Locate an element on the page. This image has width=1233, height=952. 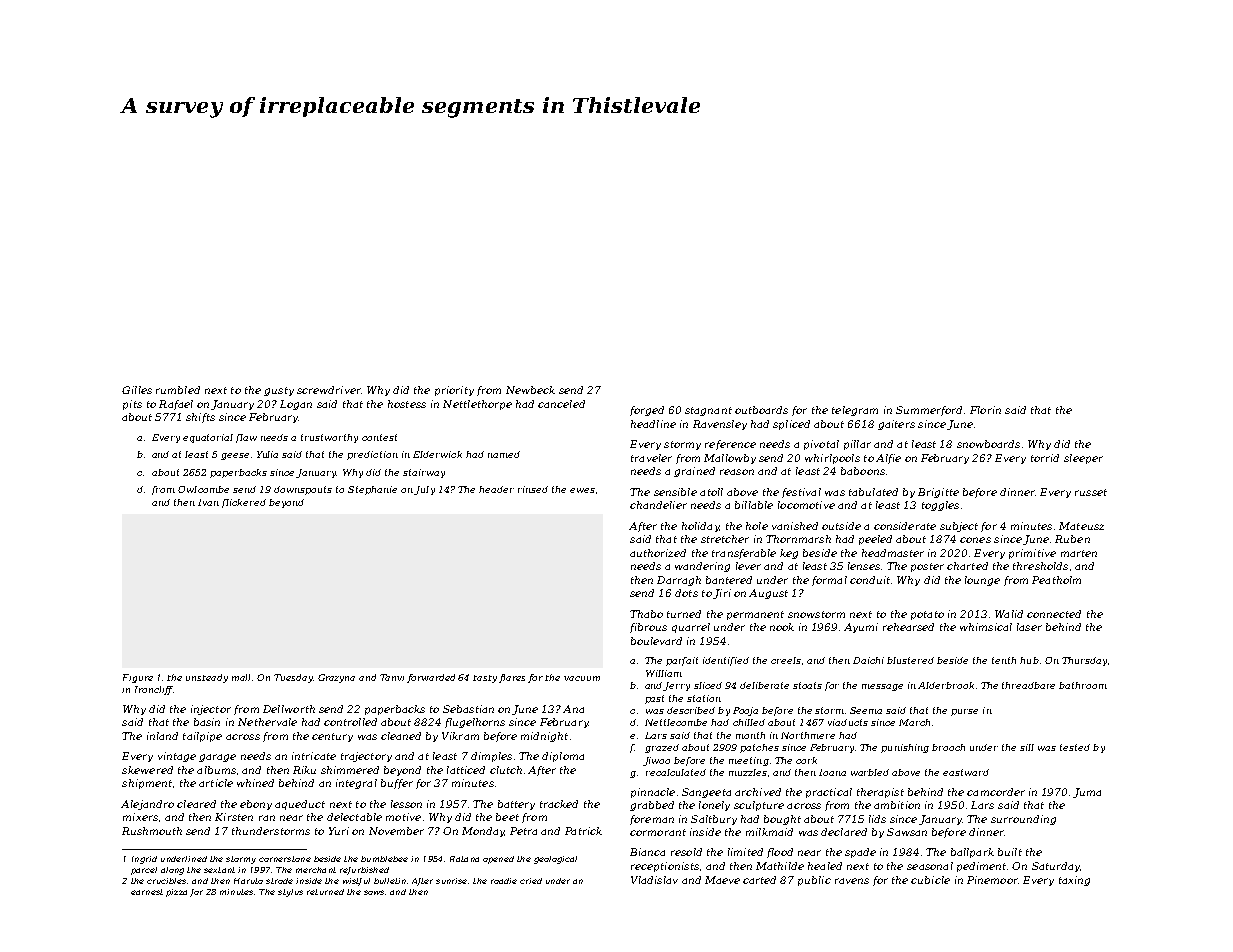
cried is located at coordinates (531, 881).
